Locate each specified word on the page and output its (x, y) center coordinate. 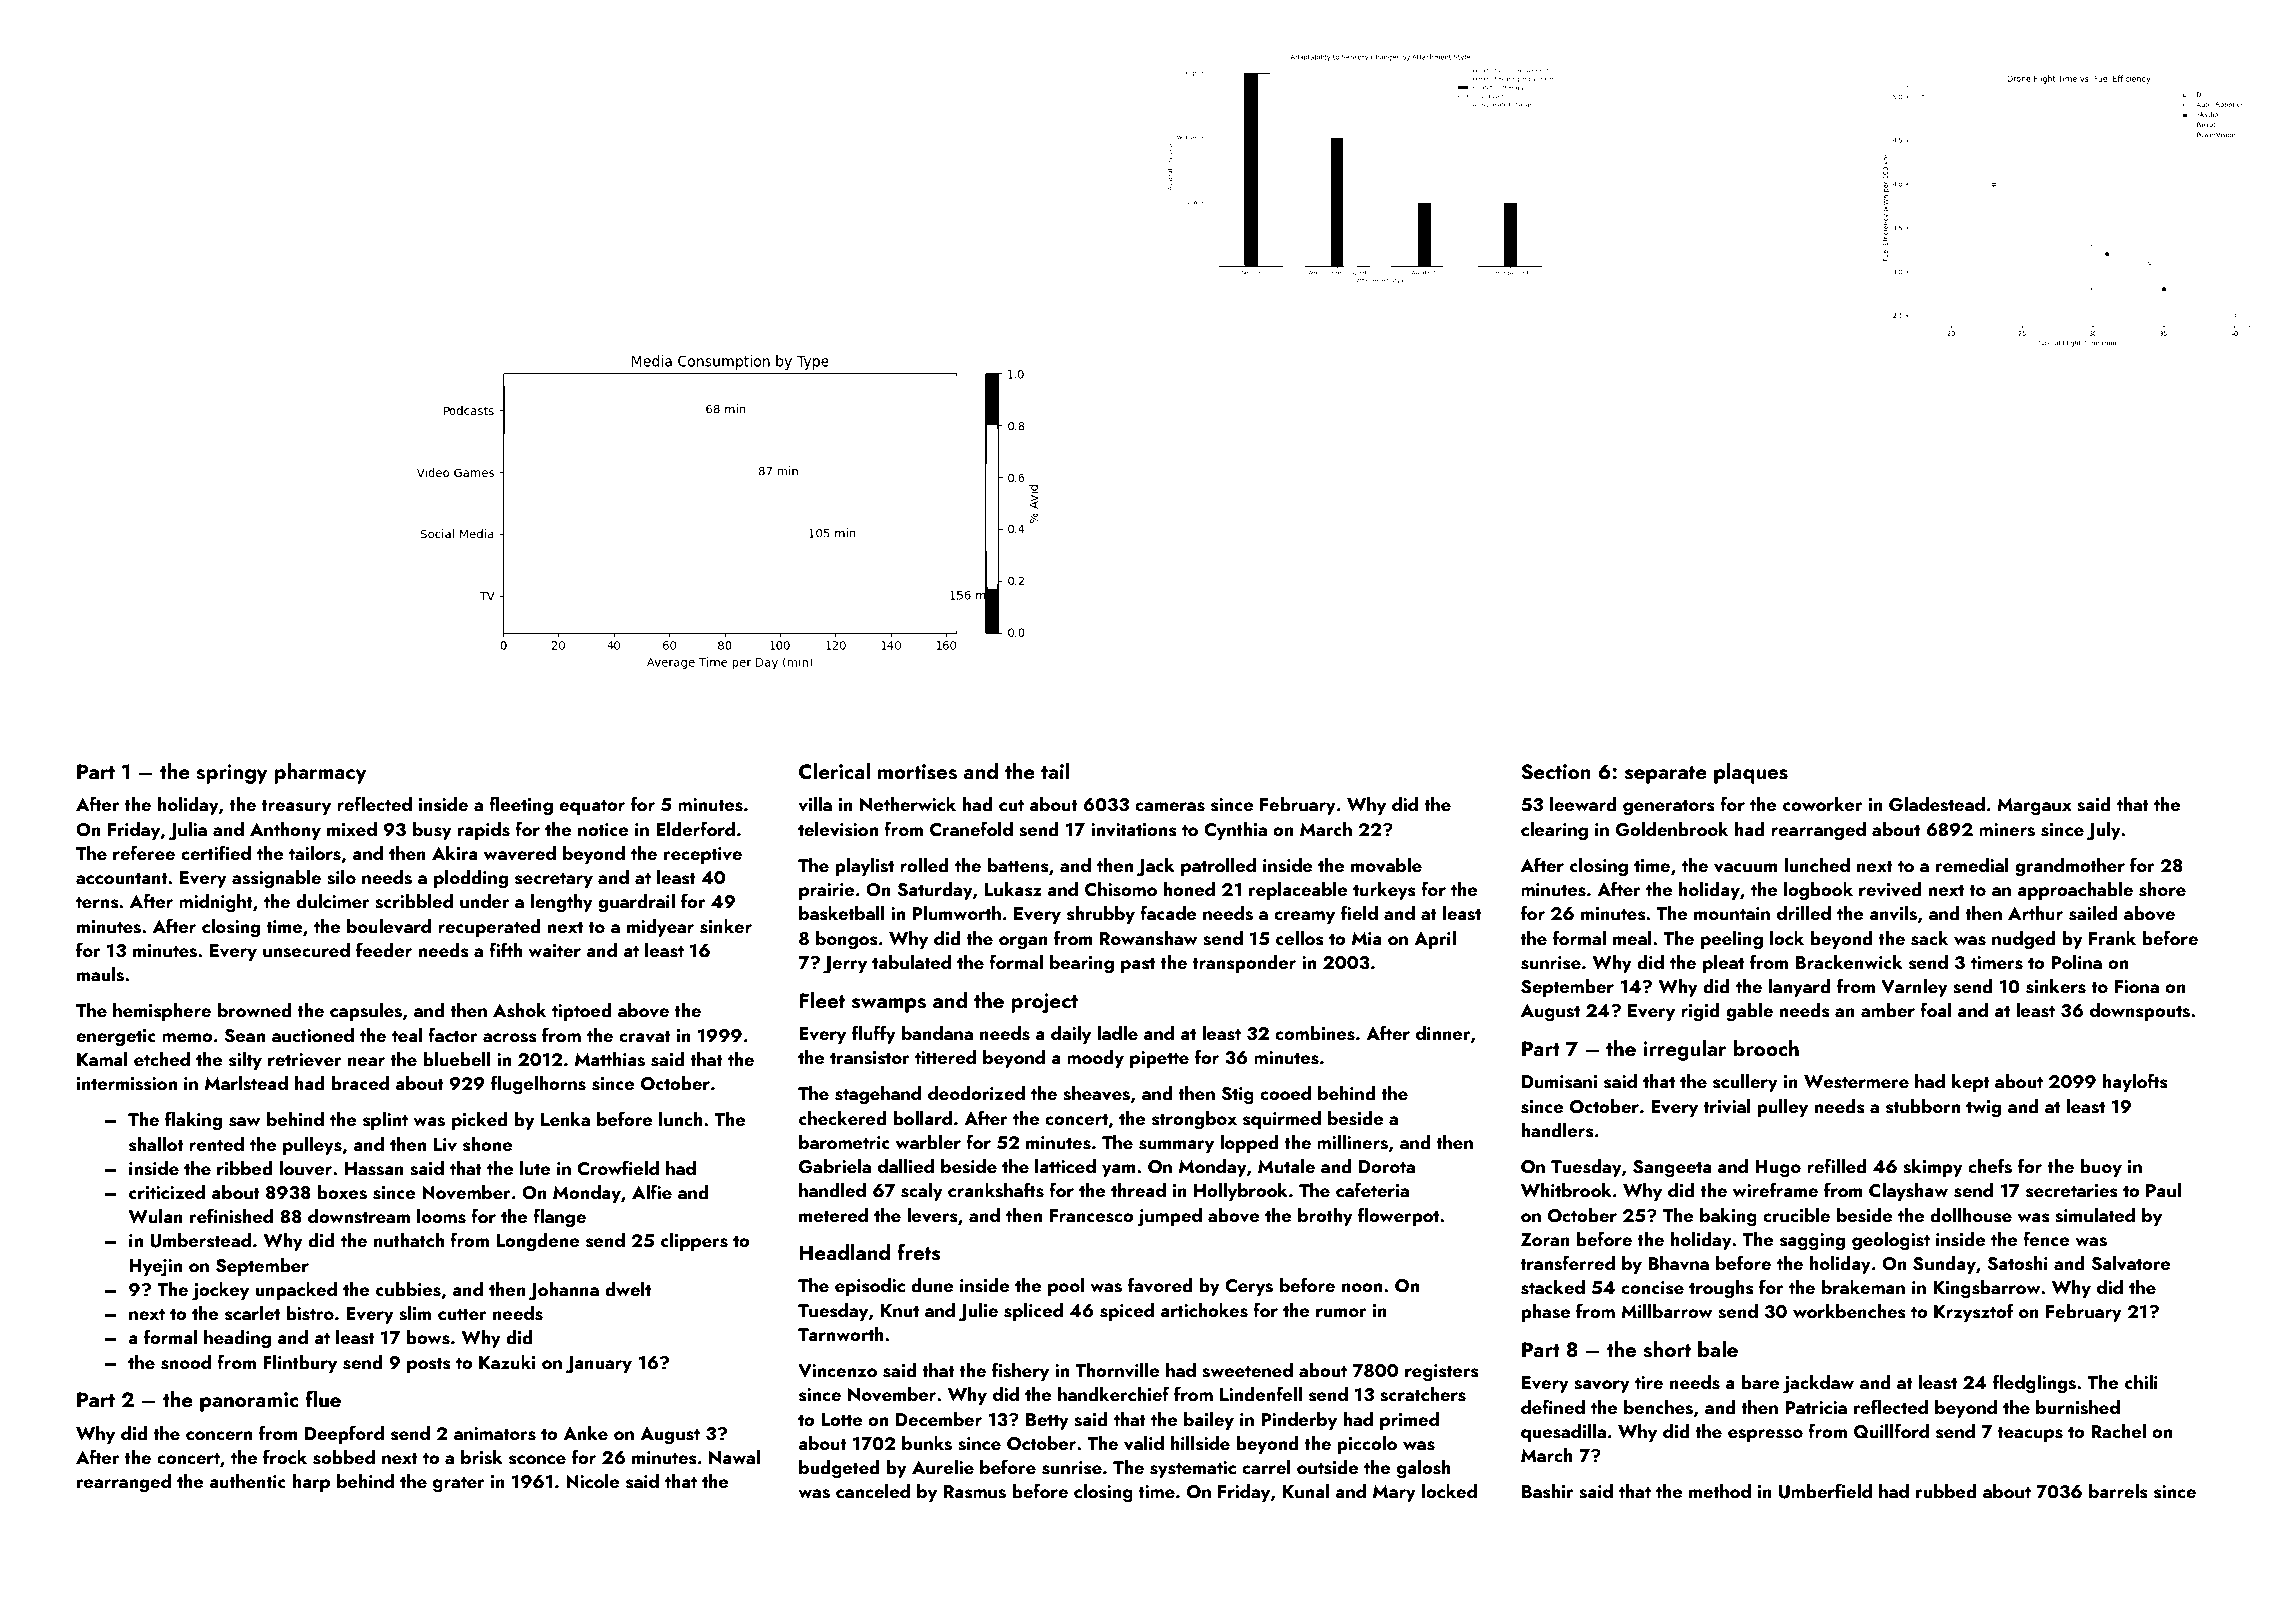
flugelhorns (538, 1085)
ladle (1117, 1033)
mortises (917, 772)
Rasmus (975, 1492)
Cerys (1249, 1287)
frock (285, 1456)
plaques (1751, 773)
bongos (847, 940)
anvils (1893, 913)
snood (186, 1362)
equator (592, 807)
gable (1749, 1012)
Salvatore (2130, 1263)
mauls (100, 974)
